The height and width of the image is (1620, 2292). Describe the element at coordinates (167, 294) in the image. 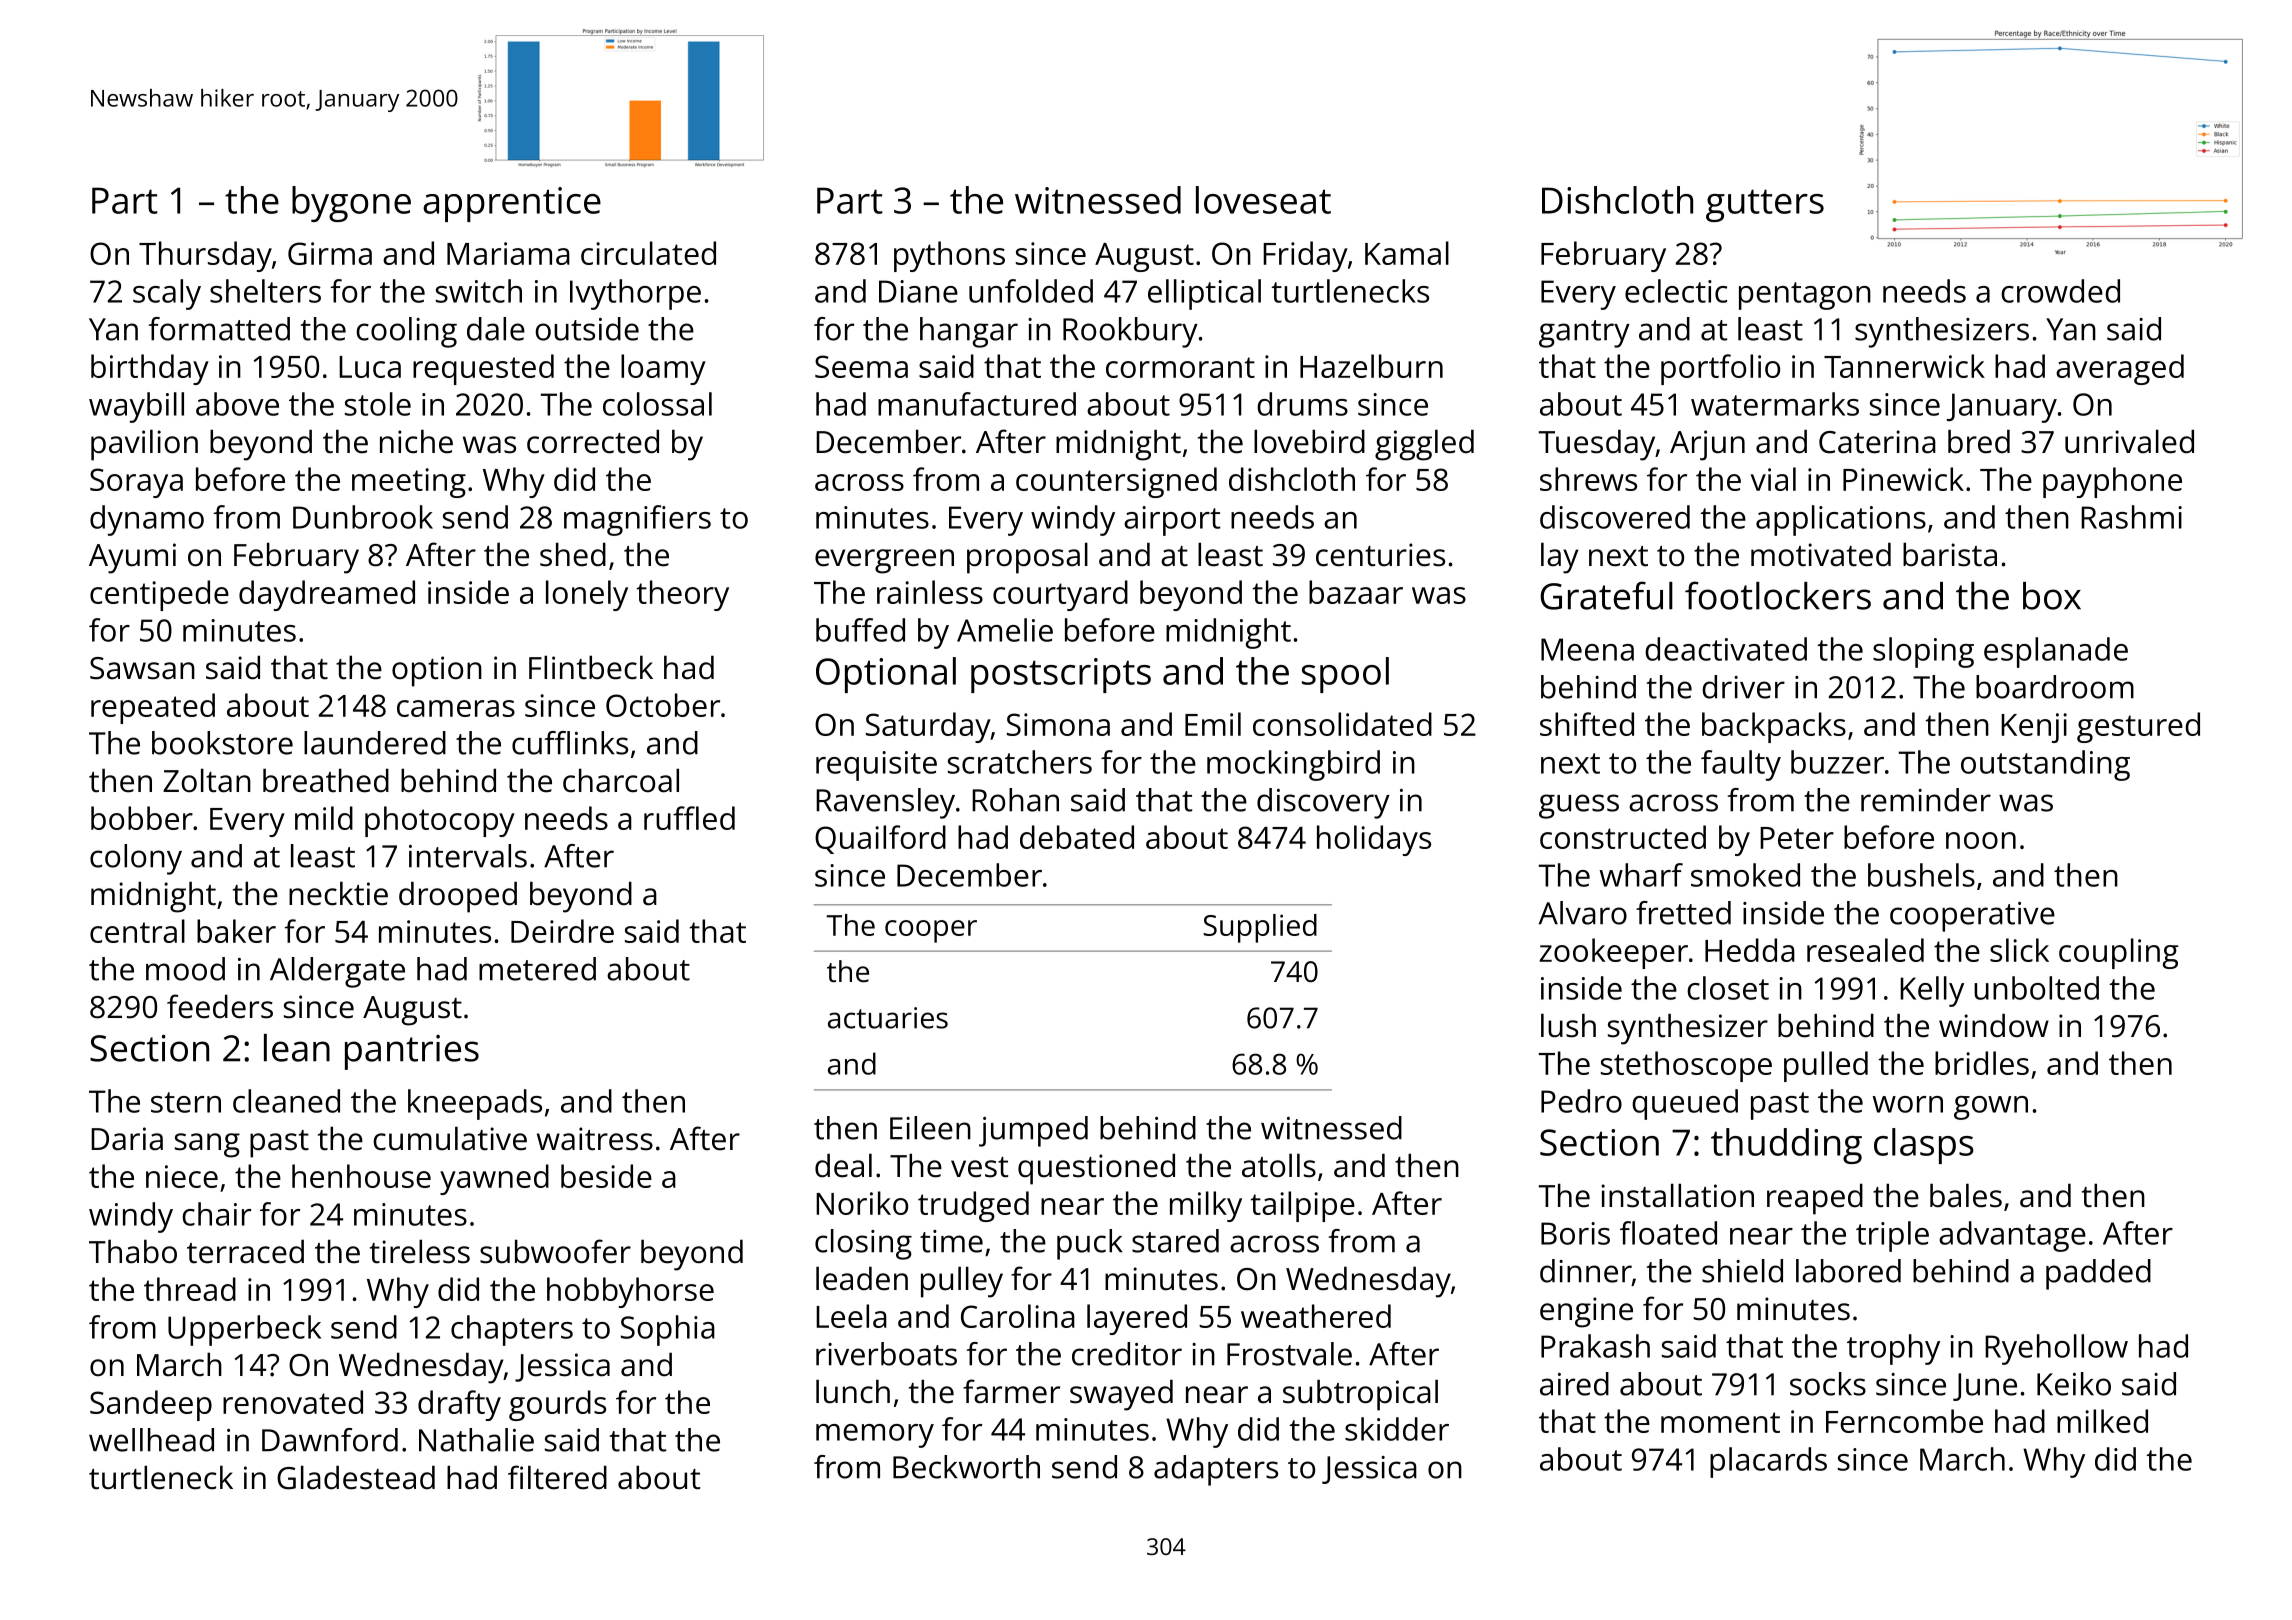

I see `scaly` at that location.
